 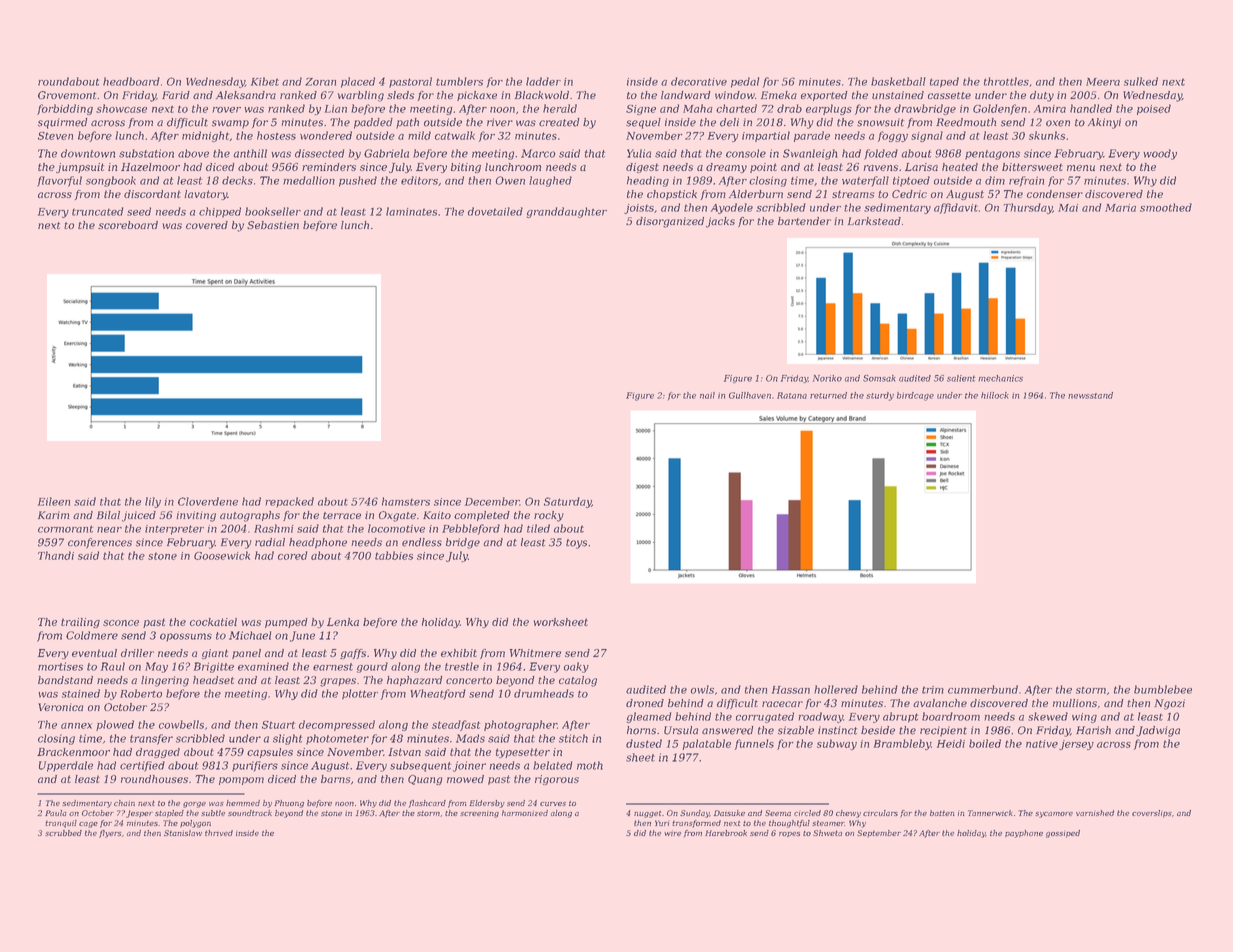 I want to click on sulked, so click(x=1141, y=81).
